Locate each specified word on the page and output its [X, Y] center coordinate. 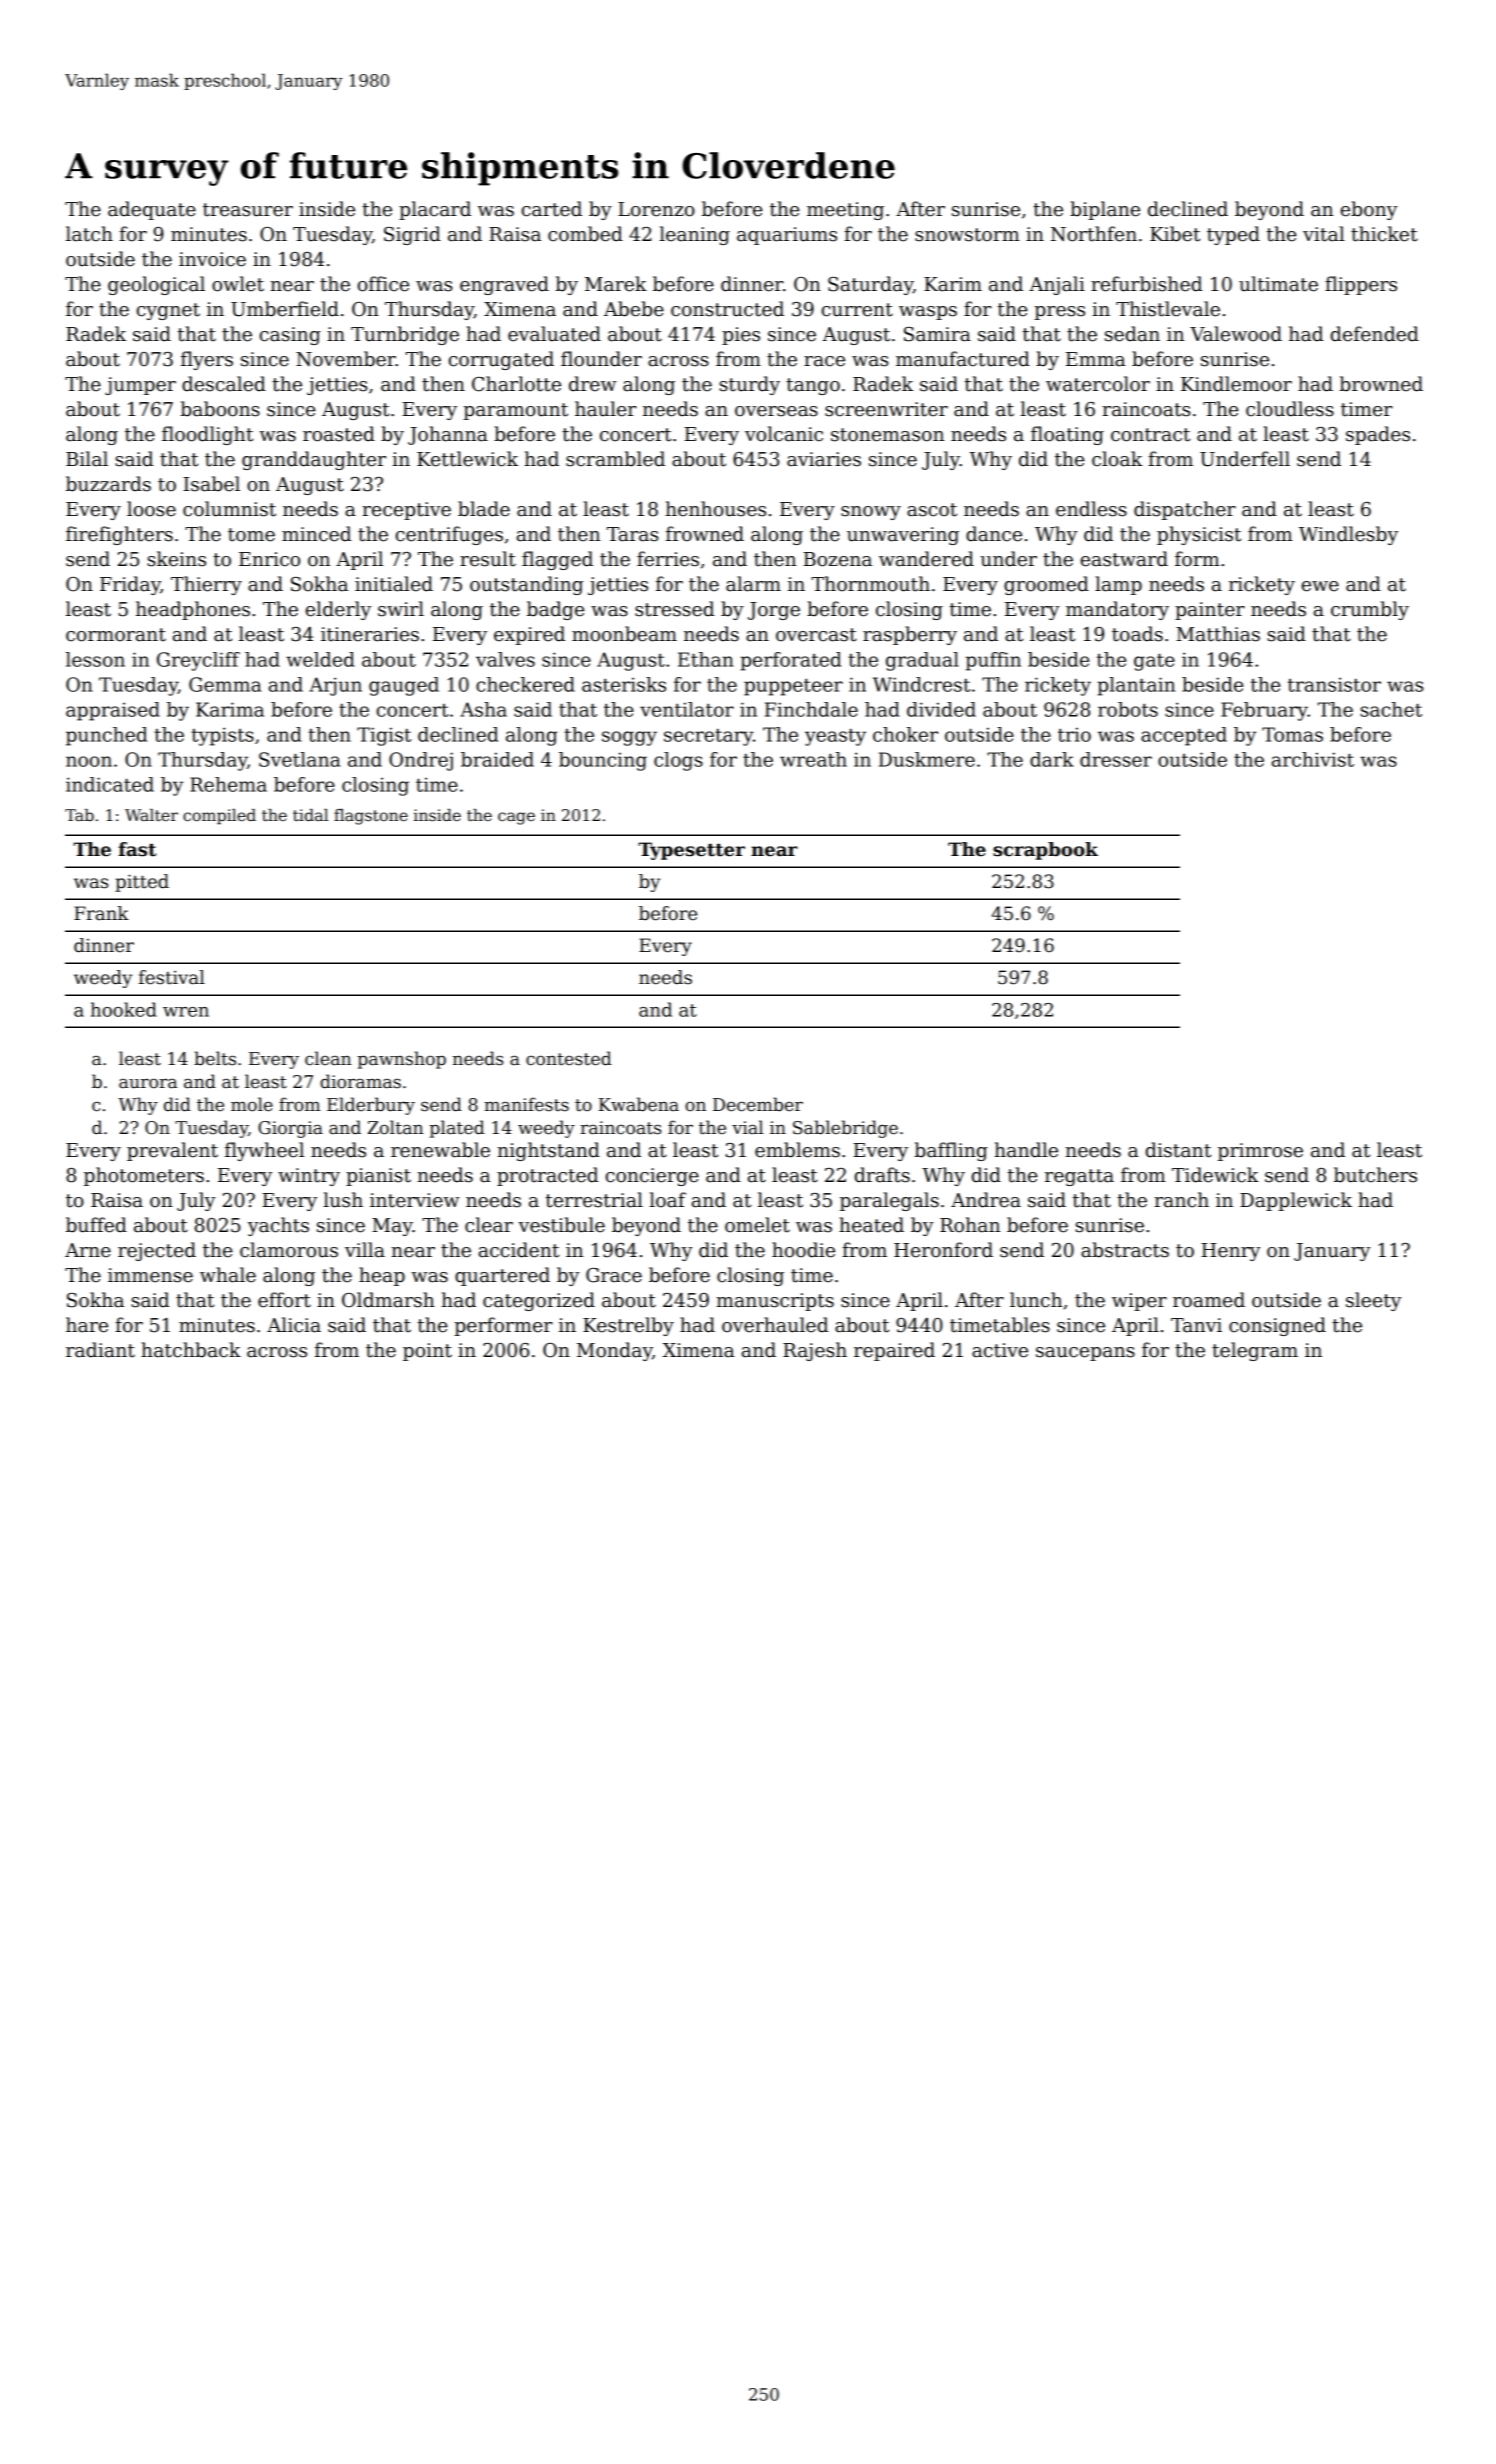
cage [516, 818]
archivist [1313, 759]
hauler [605, 409]
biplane [1105, 210]
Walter [151, 815]
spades [1378, 435]
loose [151, 509]
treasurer [248, 210]
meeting [845, 211]
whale [228, 1275]
